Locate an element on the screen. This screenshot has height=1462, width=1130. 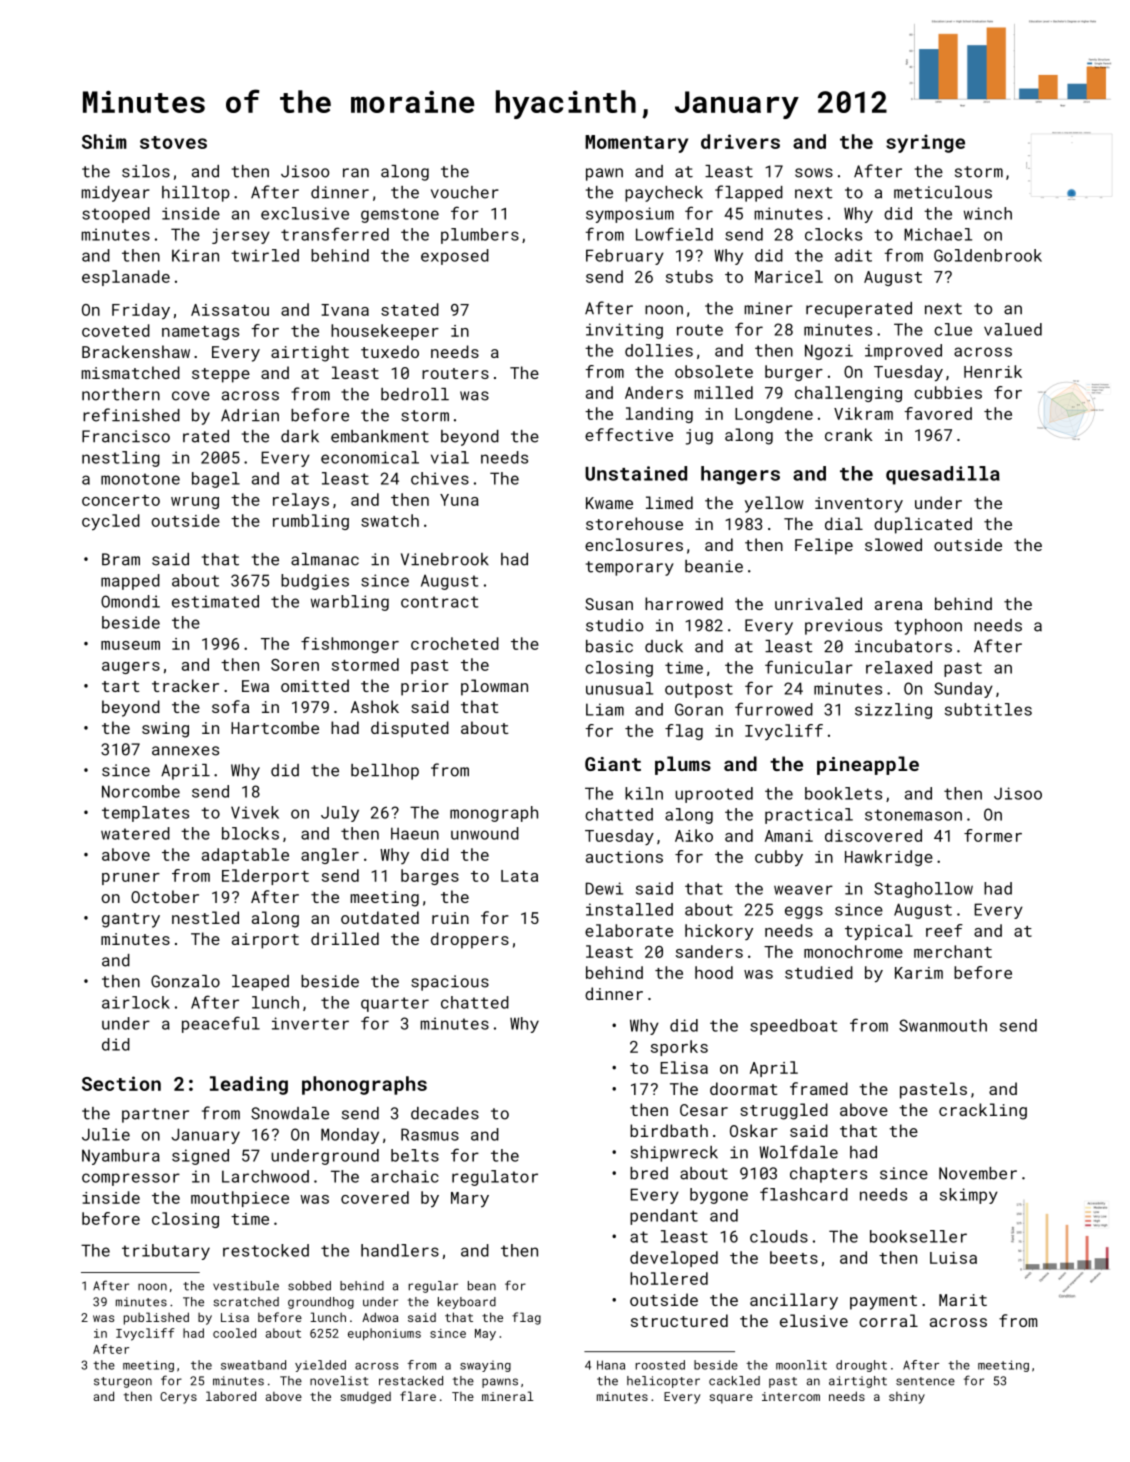
phonographs is located at coordinates (364, 1085).
